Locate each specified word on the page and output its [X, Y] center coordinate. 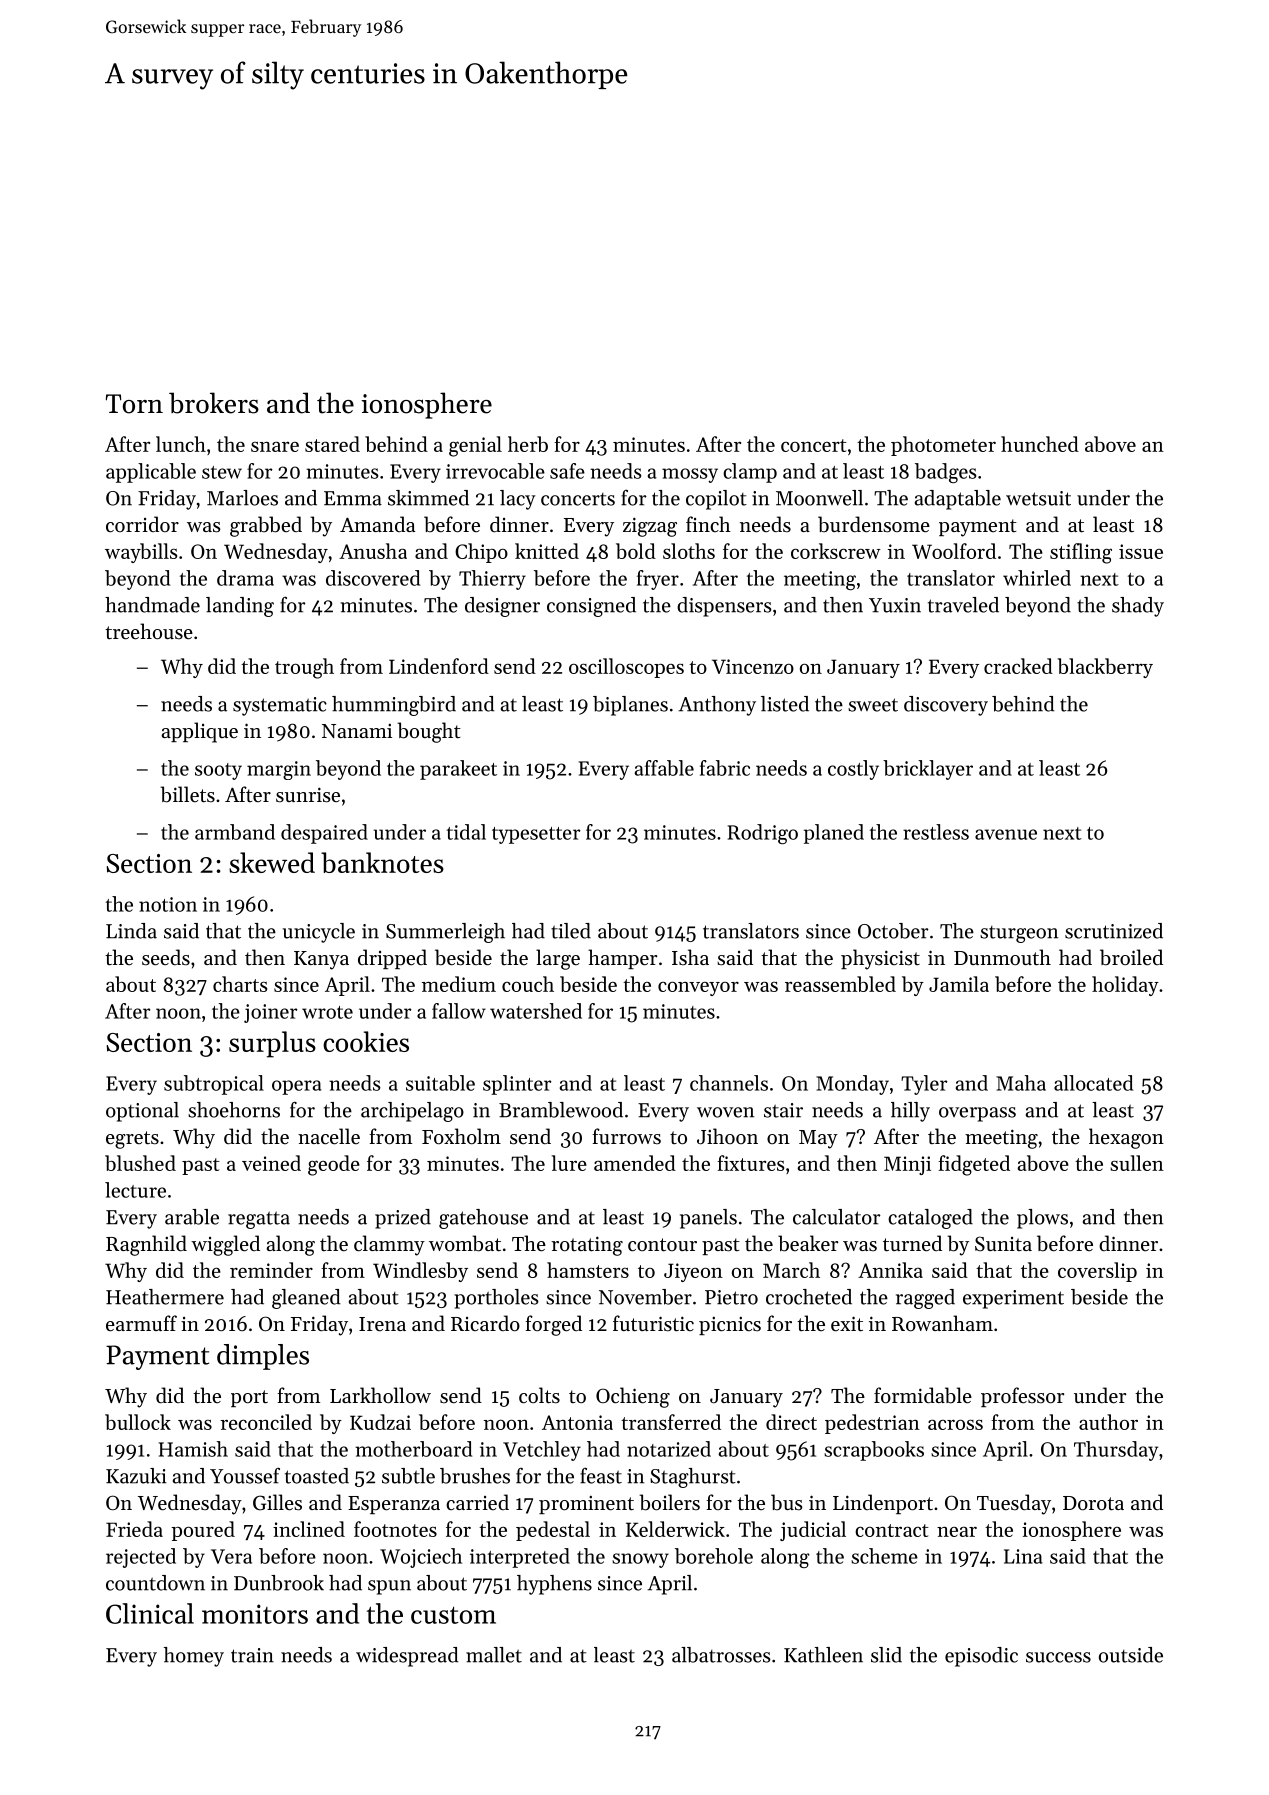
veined [271, 1163]
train [252, 1655]
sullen [1137, 1163]
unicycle [318, 933]
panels [708, 1219]
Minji [907, 1165]
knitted [547, 551]
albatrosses [721, 1655]
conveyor [698, 989]
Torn [134, 404]
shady [1138, 607]
